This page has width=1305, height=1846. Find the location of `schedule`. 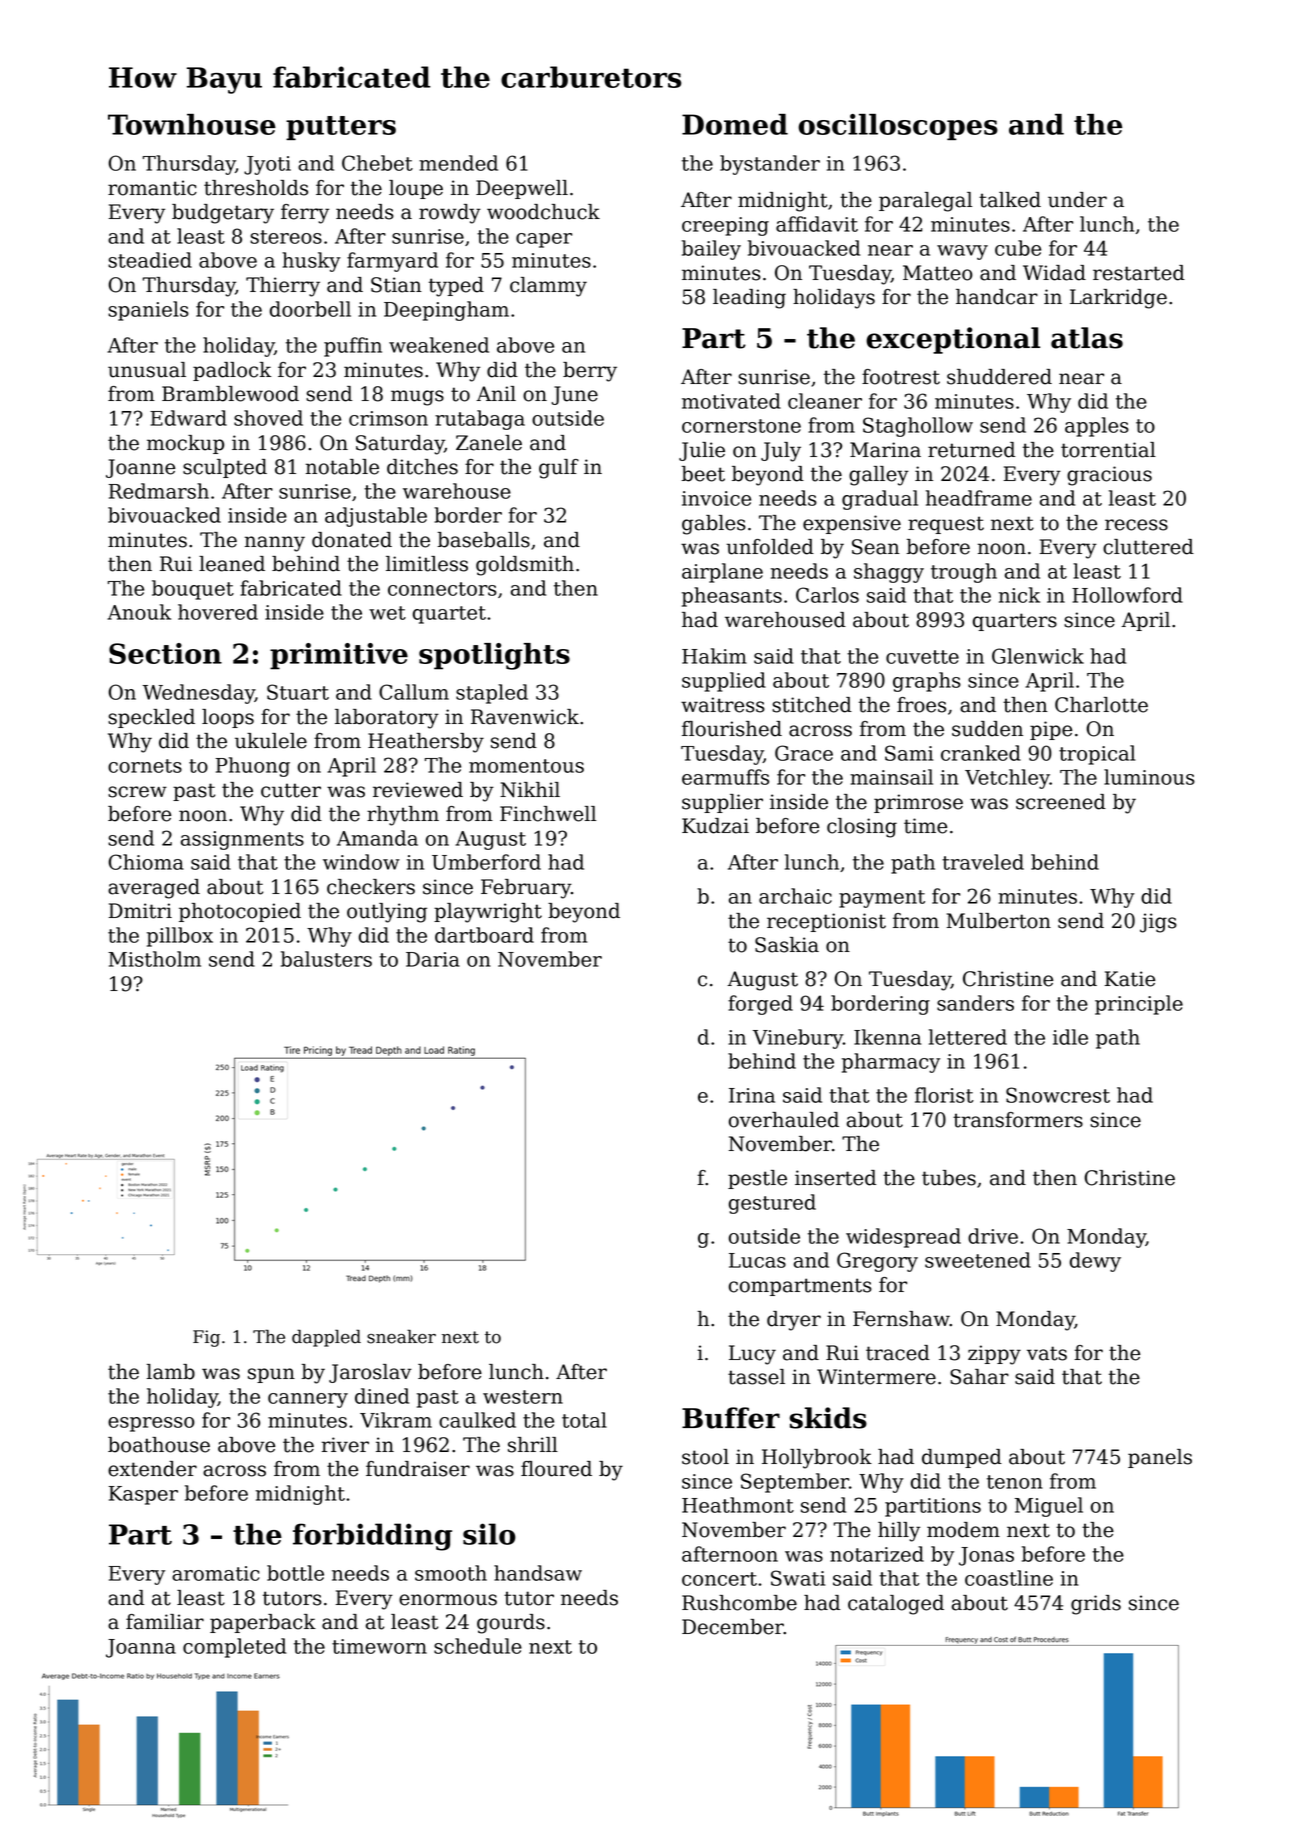

schedule is located at coordinates (478, 1646).
